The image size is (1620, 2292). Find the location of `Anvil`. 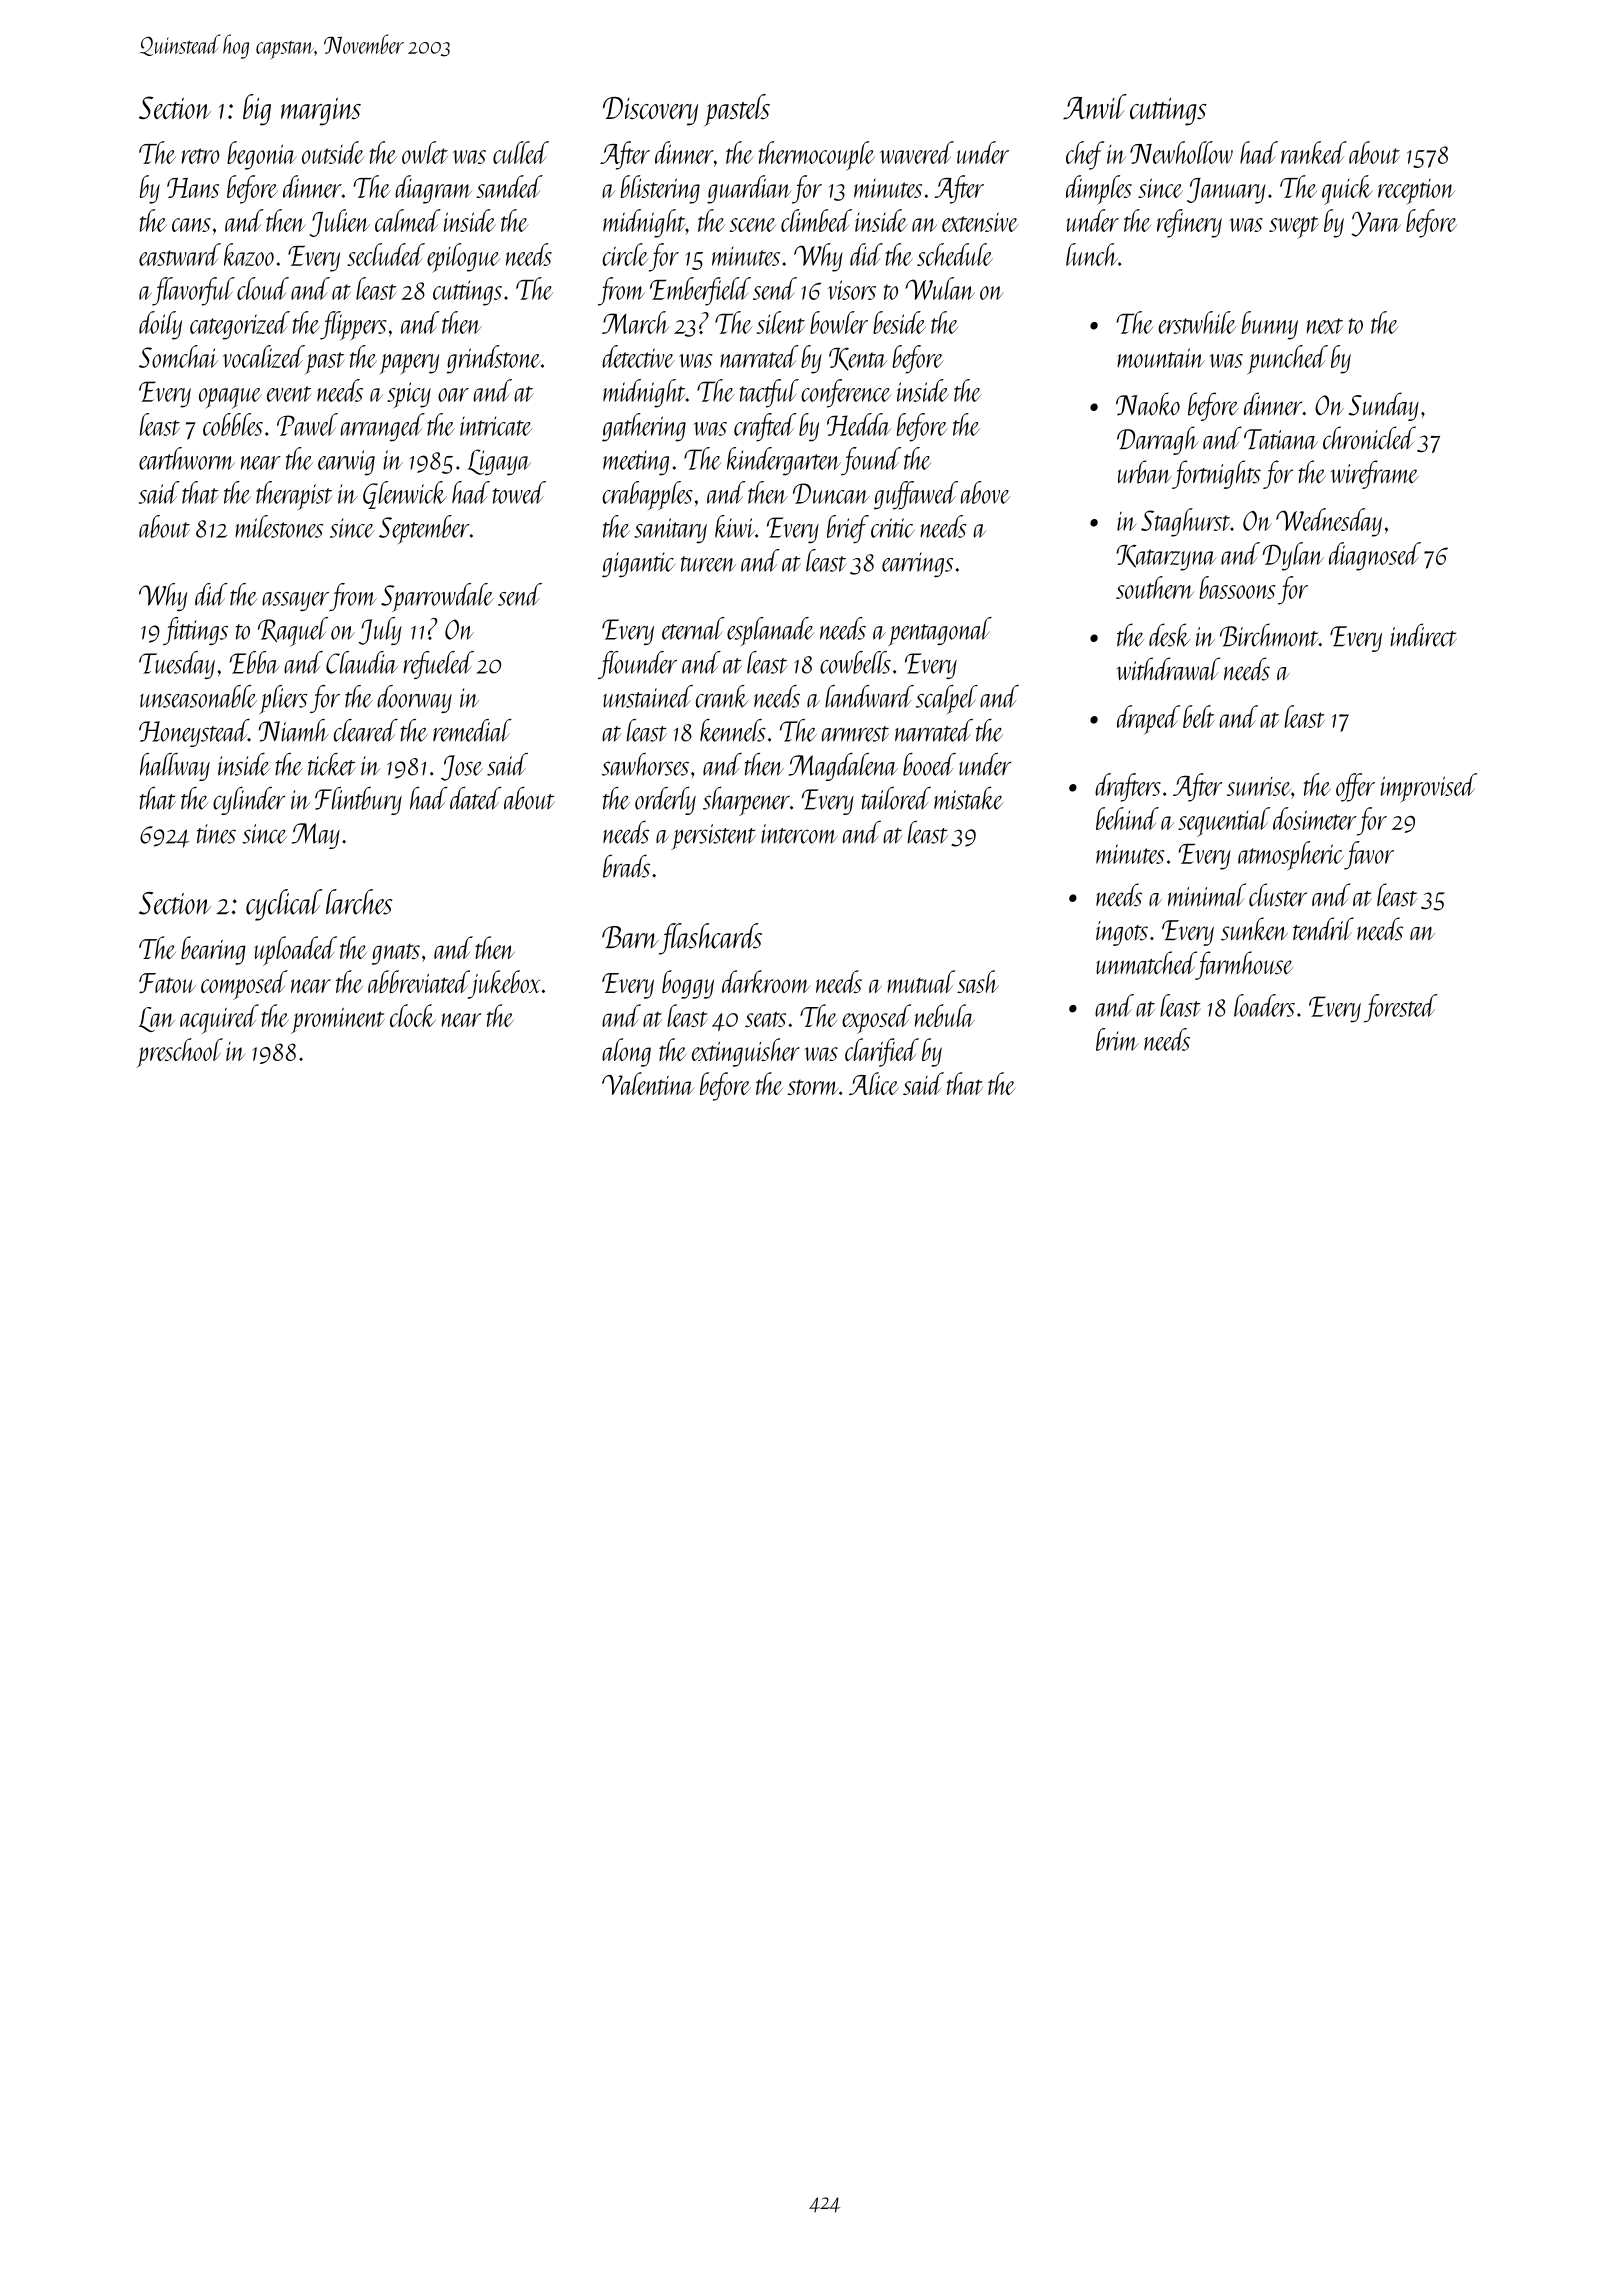

Anvil is located at coordinates (1095, 106).
